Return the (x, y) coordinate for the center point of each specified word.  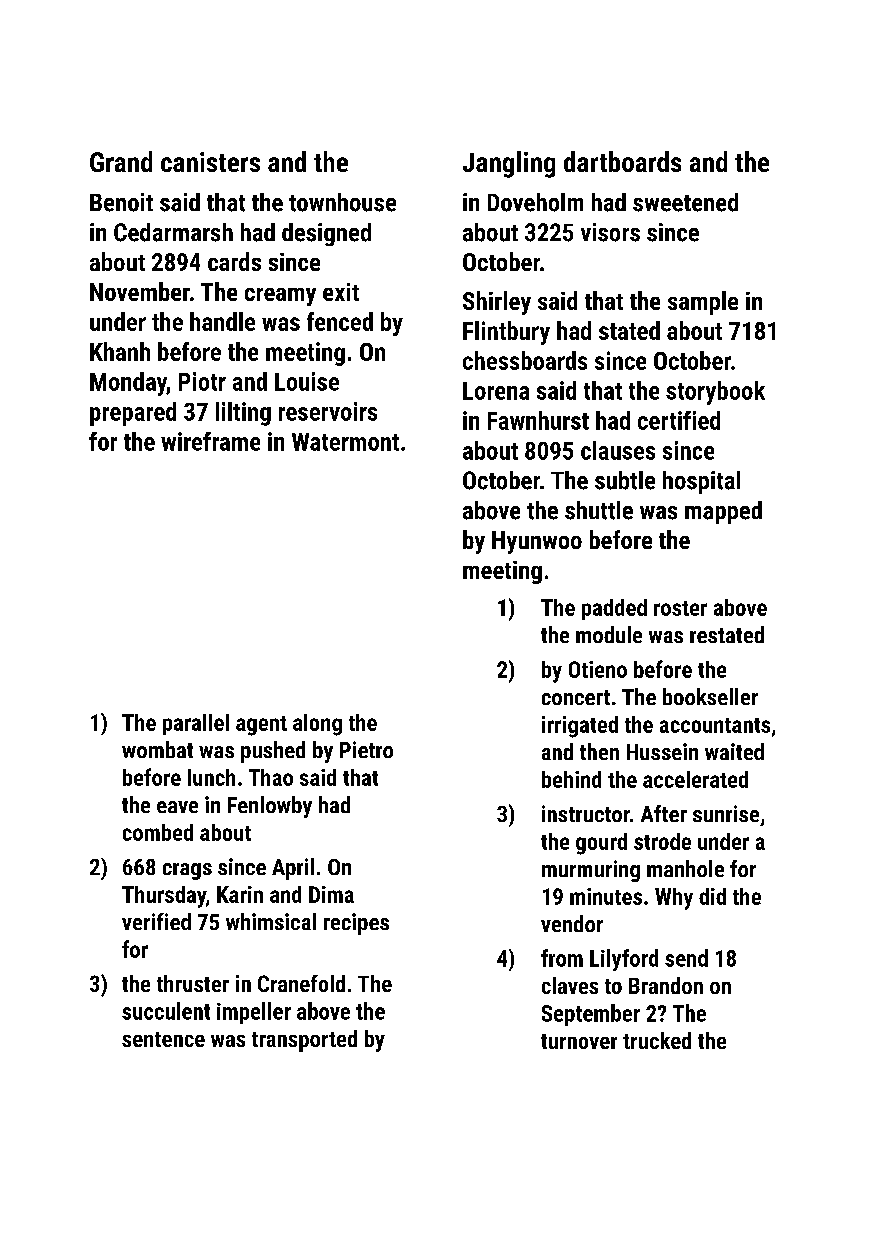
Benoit (121, 202)
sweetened (685, 202)
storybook (715, 393)
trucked (657, 1040)
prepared (133, 414)
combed (158, 832)
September (591, 1015)
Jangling (509, 164)
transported (304, 1041)
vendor (572, 923)
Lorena (496, 391)
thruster (193, 983)
